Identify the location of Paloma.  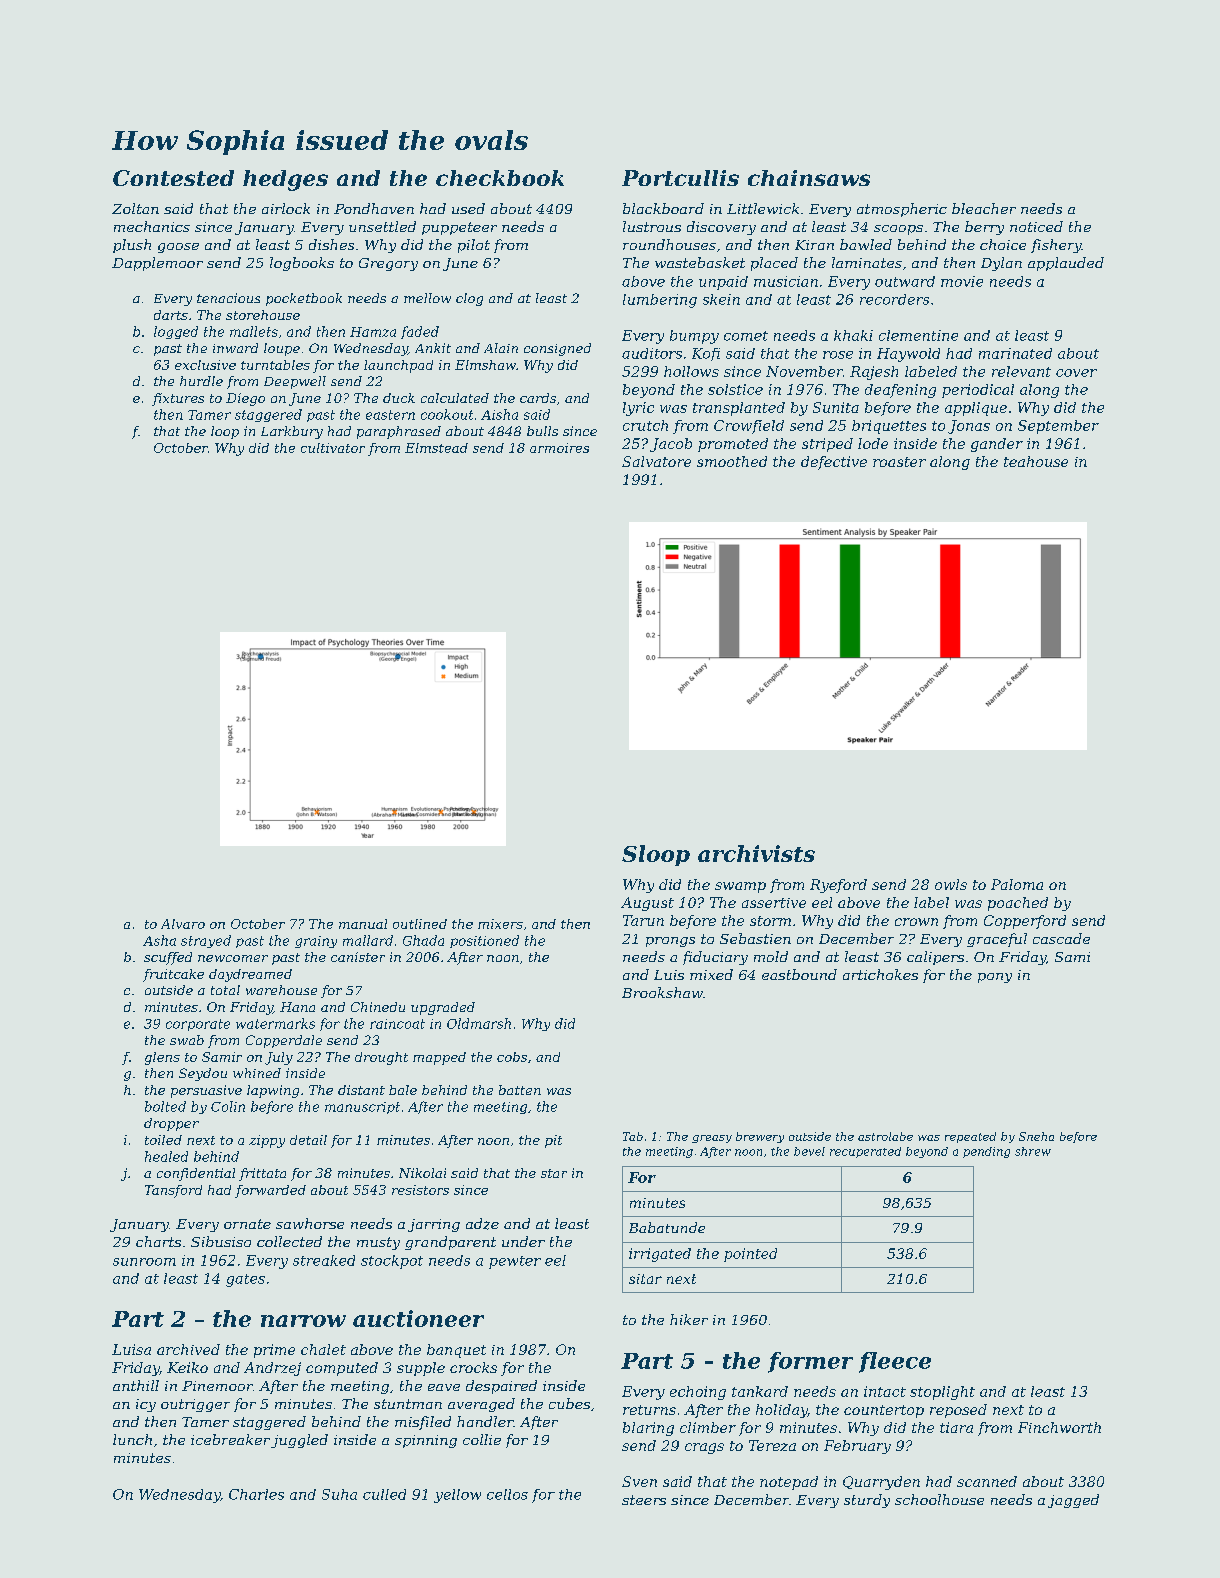
(1017, 884).
